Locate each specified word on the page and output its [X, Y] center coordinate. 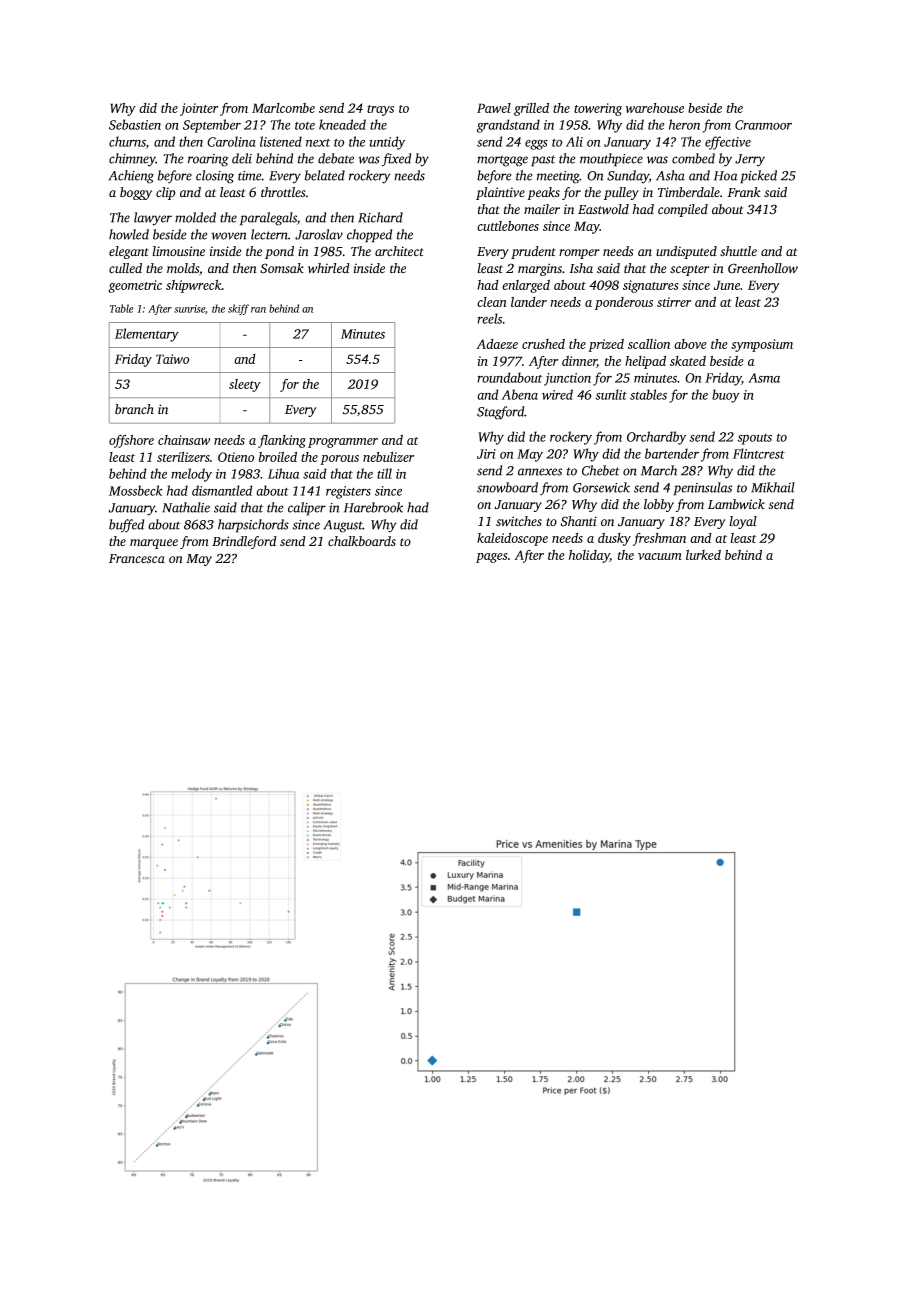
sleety [245, 385]
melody [191, 475]
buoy [726, 396]
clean [492, 302]
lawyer [153, 219]
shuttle [738, 251]
